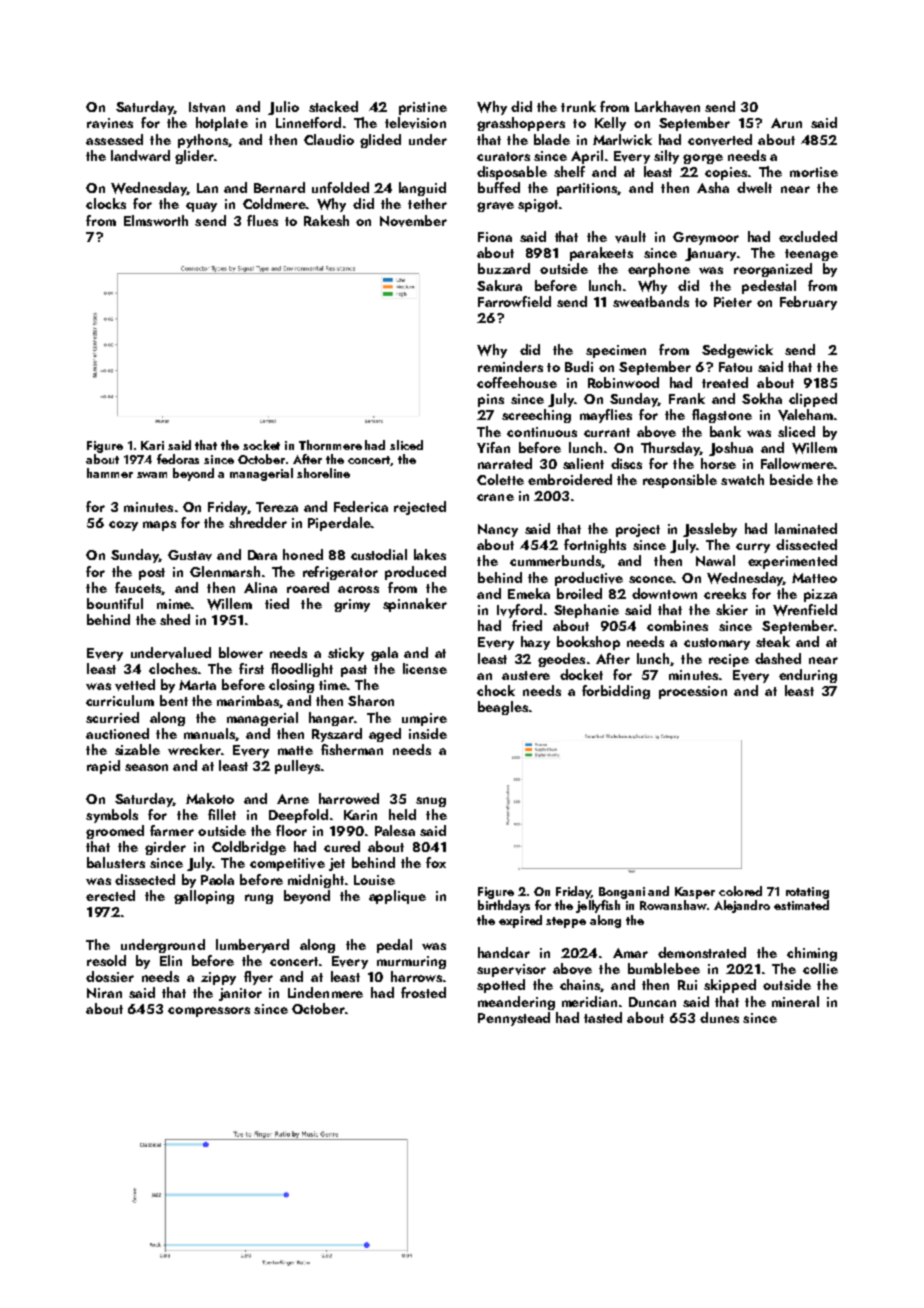 This document has width=924, height=1308. What do you see at coordinates (140, 155) in the document?
I see `landward` at bounding box center [140, 155].
